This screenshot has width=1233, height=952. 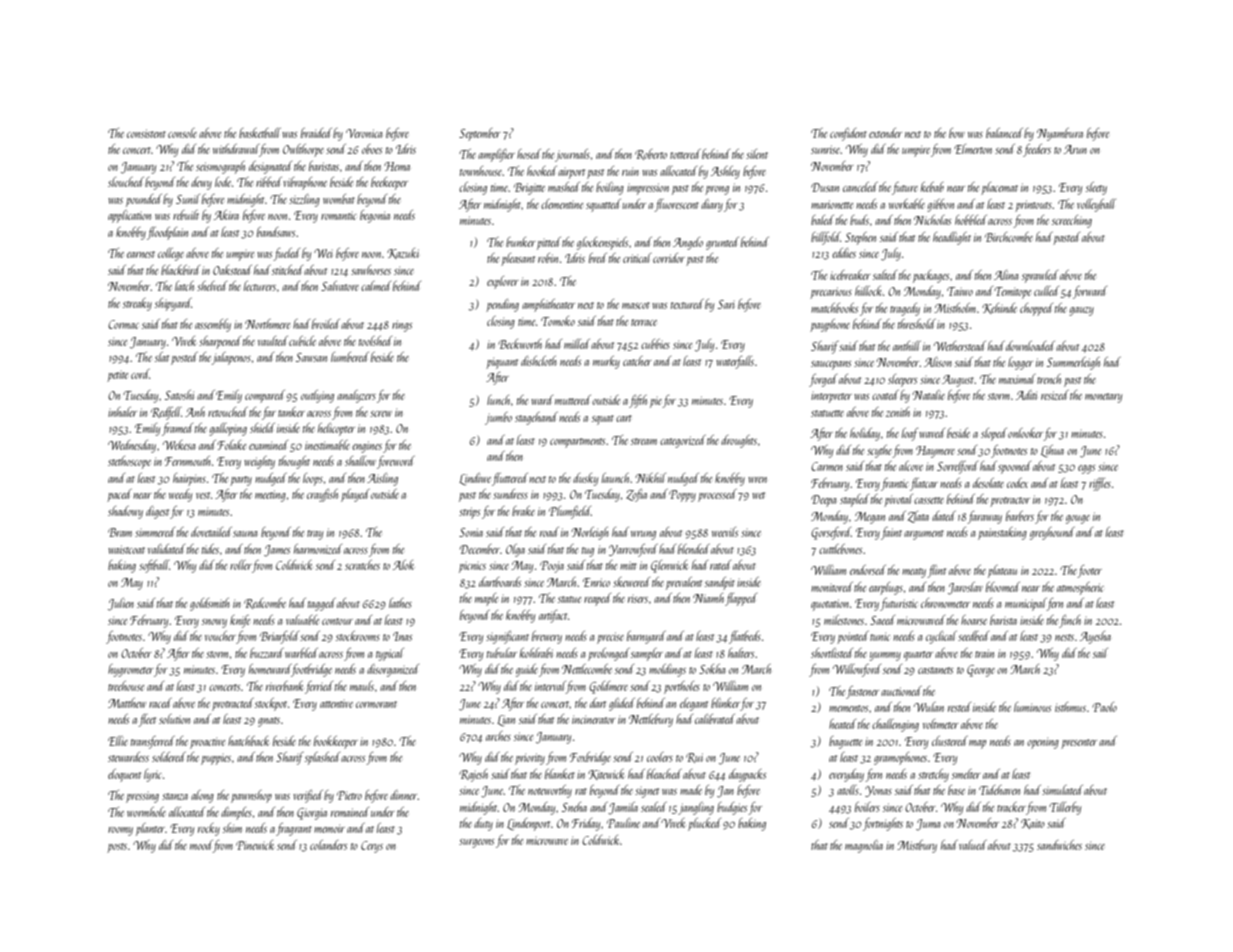 I want to click on vest, so click(x=203, y=495).
